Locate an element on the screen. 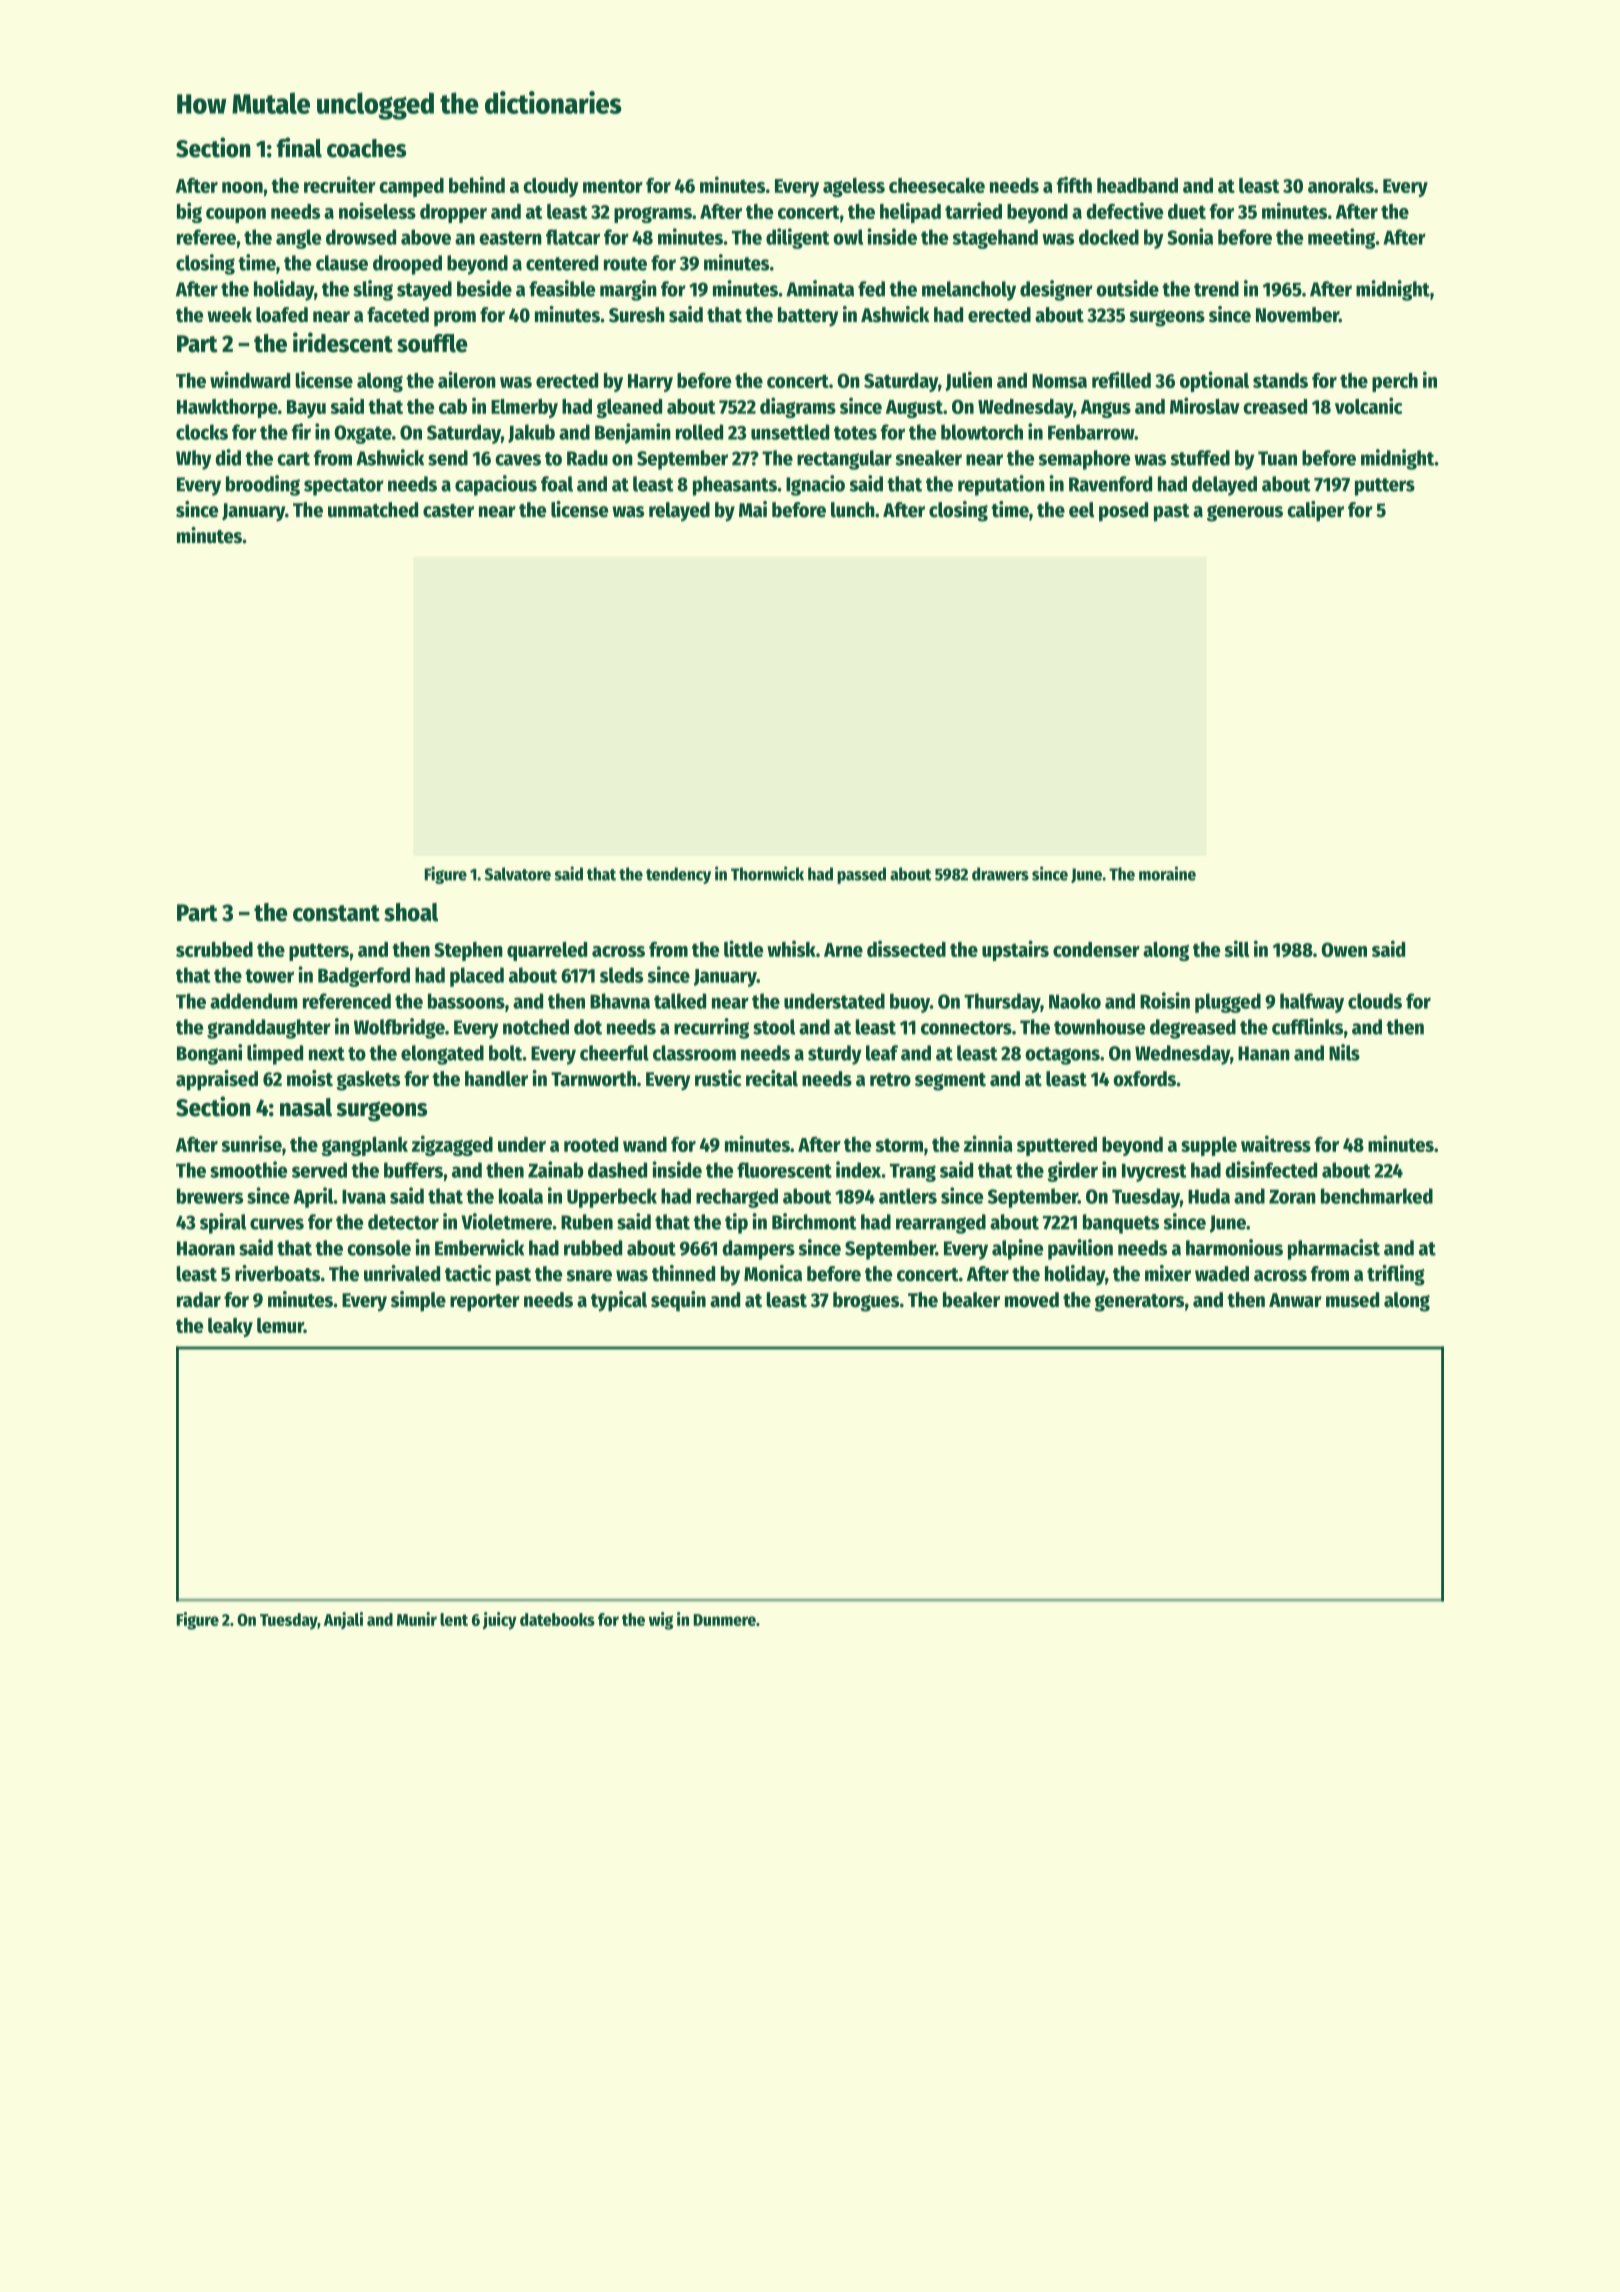 The image size is (1620, 2292). week is located at coordinates (229, 315).
